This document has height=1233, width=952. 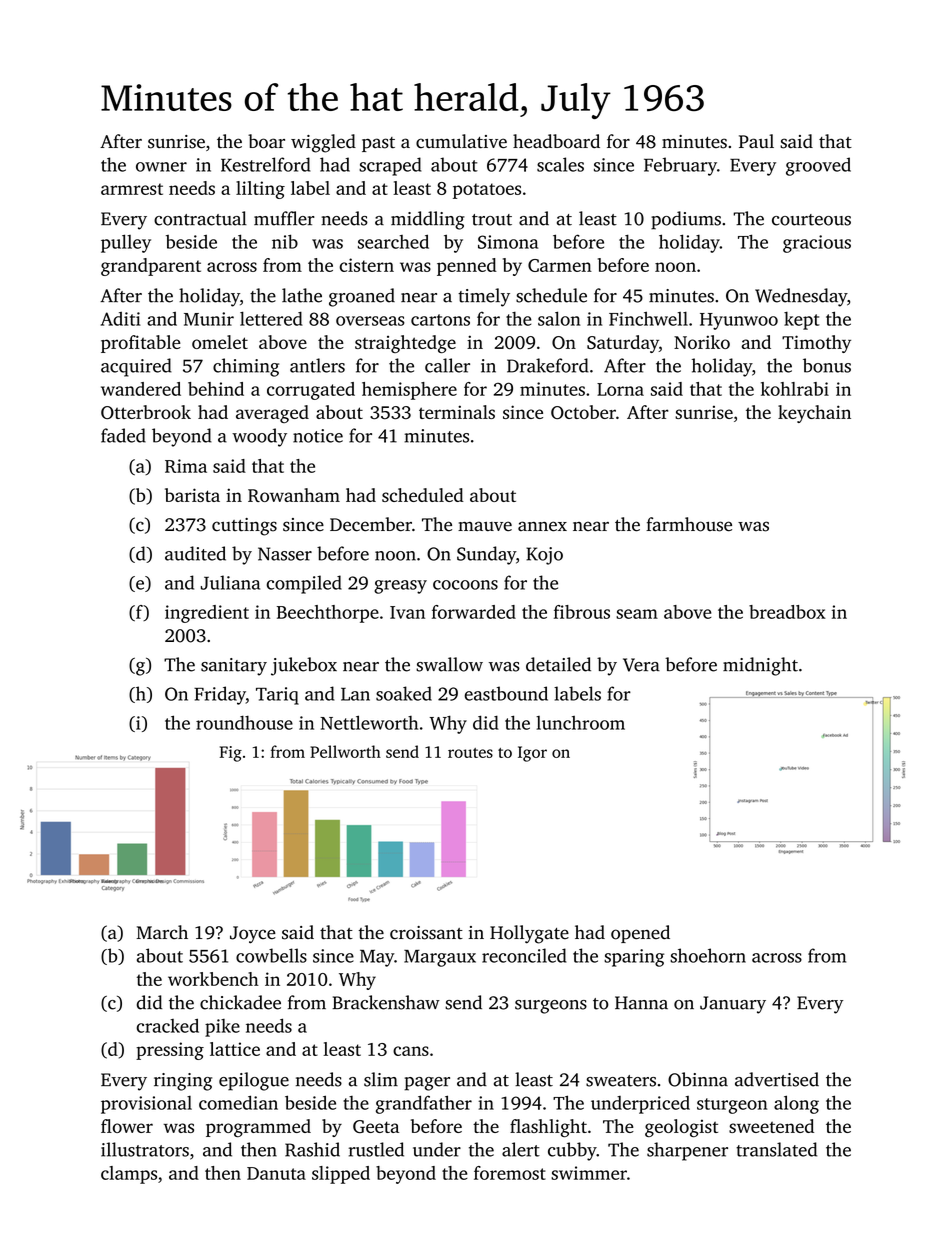 What do you see at coordinates (258, 1128) in the document?
I see `programmed` at bounding box center [258, 1128].
